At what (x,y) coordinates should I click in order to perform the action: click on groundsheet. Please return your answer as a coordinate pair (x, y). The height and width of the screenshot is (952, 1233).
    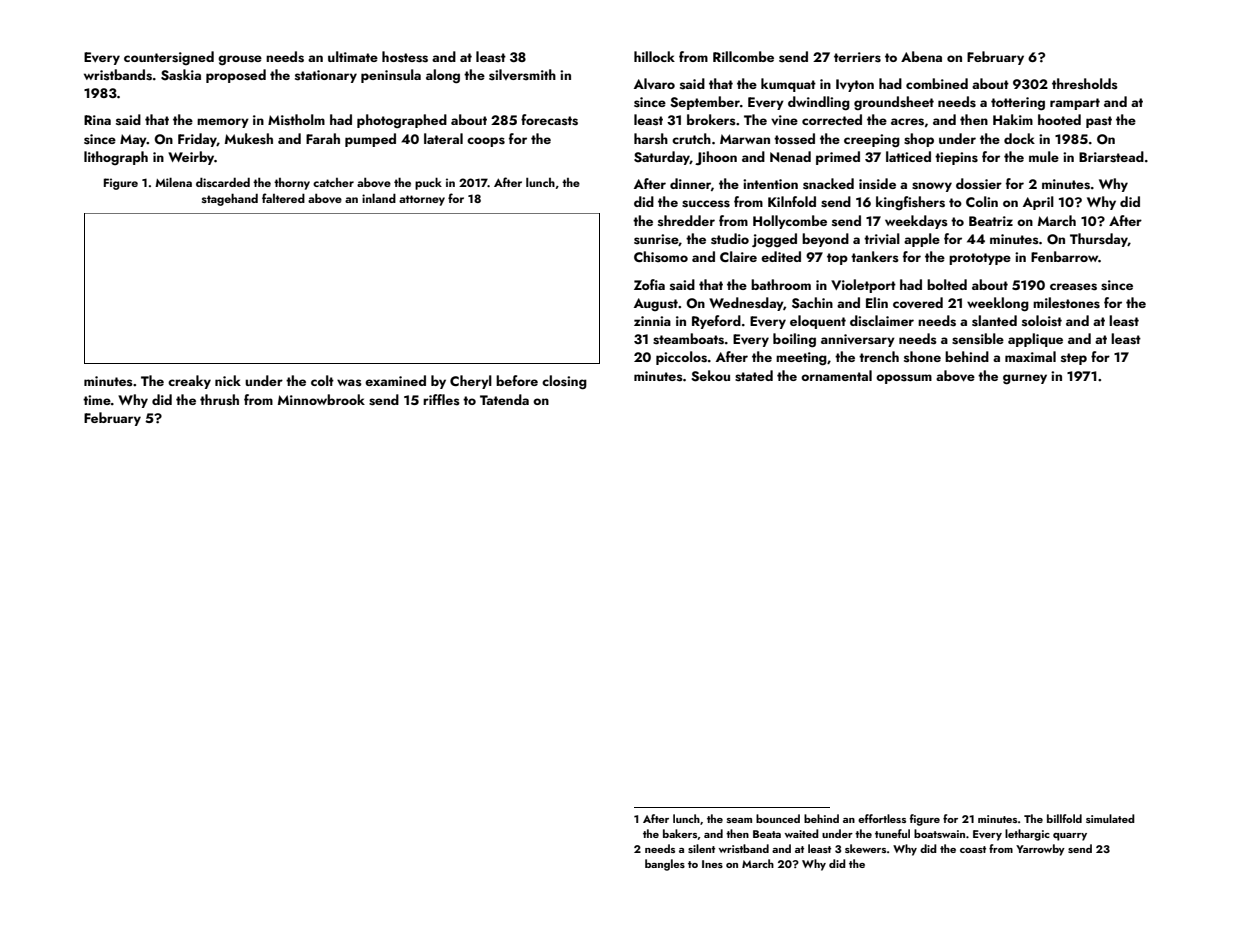
    Looking at the image, I should click on (894, 103).
